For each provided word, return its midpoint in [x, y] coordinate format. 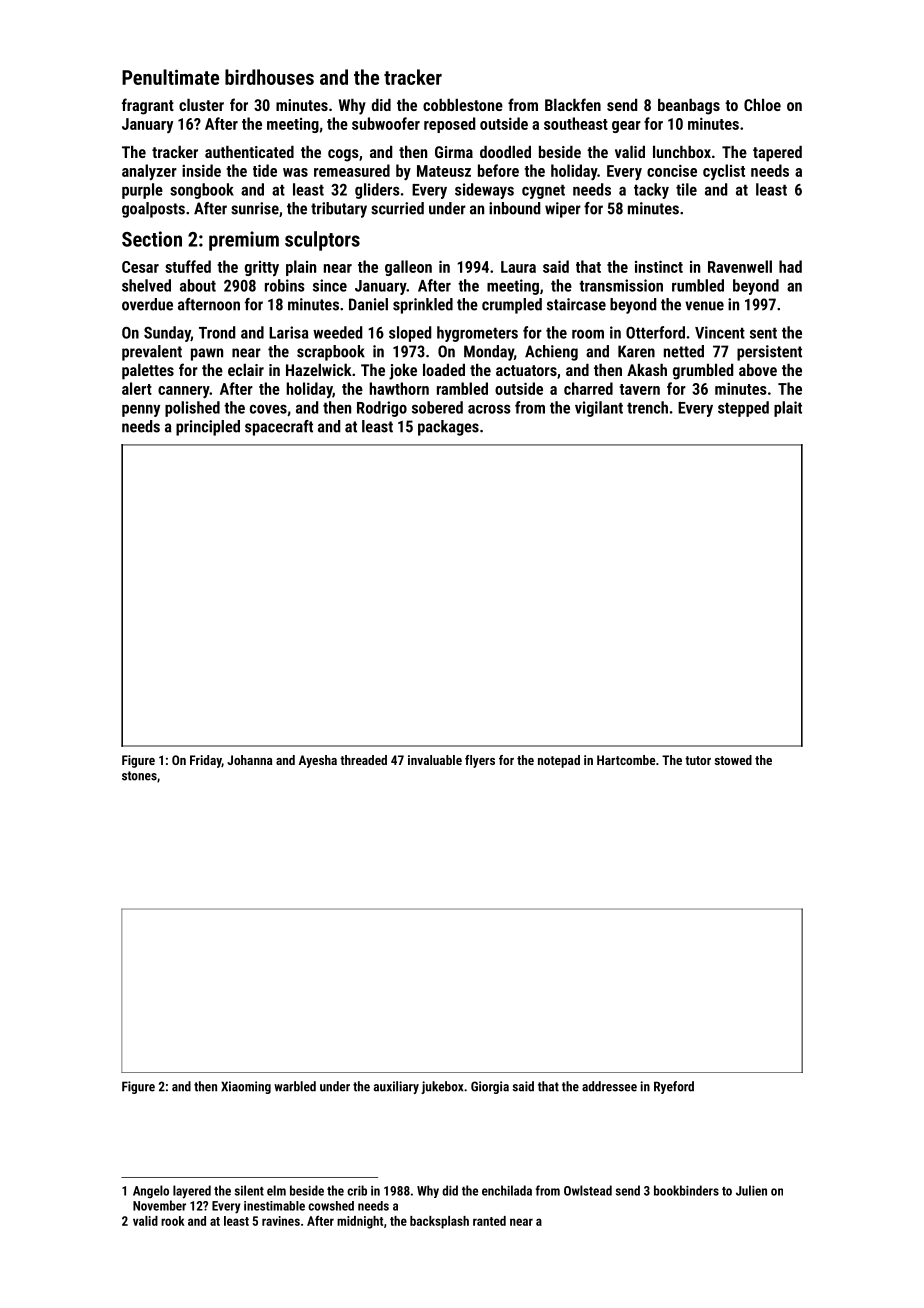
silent [249, 1190]
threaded [363, 760]
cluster [201, 105]
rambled [462, 388]
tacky [651, 191]
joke [403, 371]
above [758, 370]
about [198, 285]
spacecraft [279, 428]
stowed [733, 760]
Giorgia [490, 1087]
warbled [295, 1086]
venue [704, 306]
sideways [484, 191]
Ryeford [674, 1087]
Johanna [250, 760]
